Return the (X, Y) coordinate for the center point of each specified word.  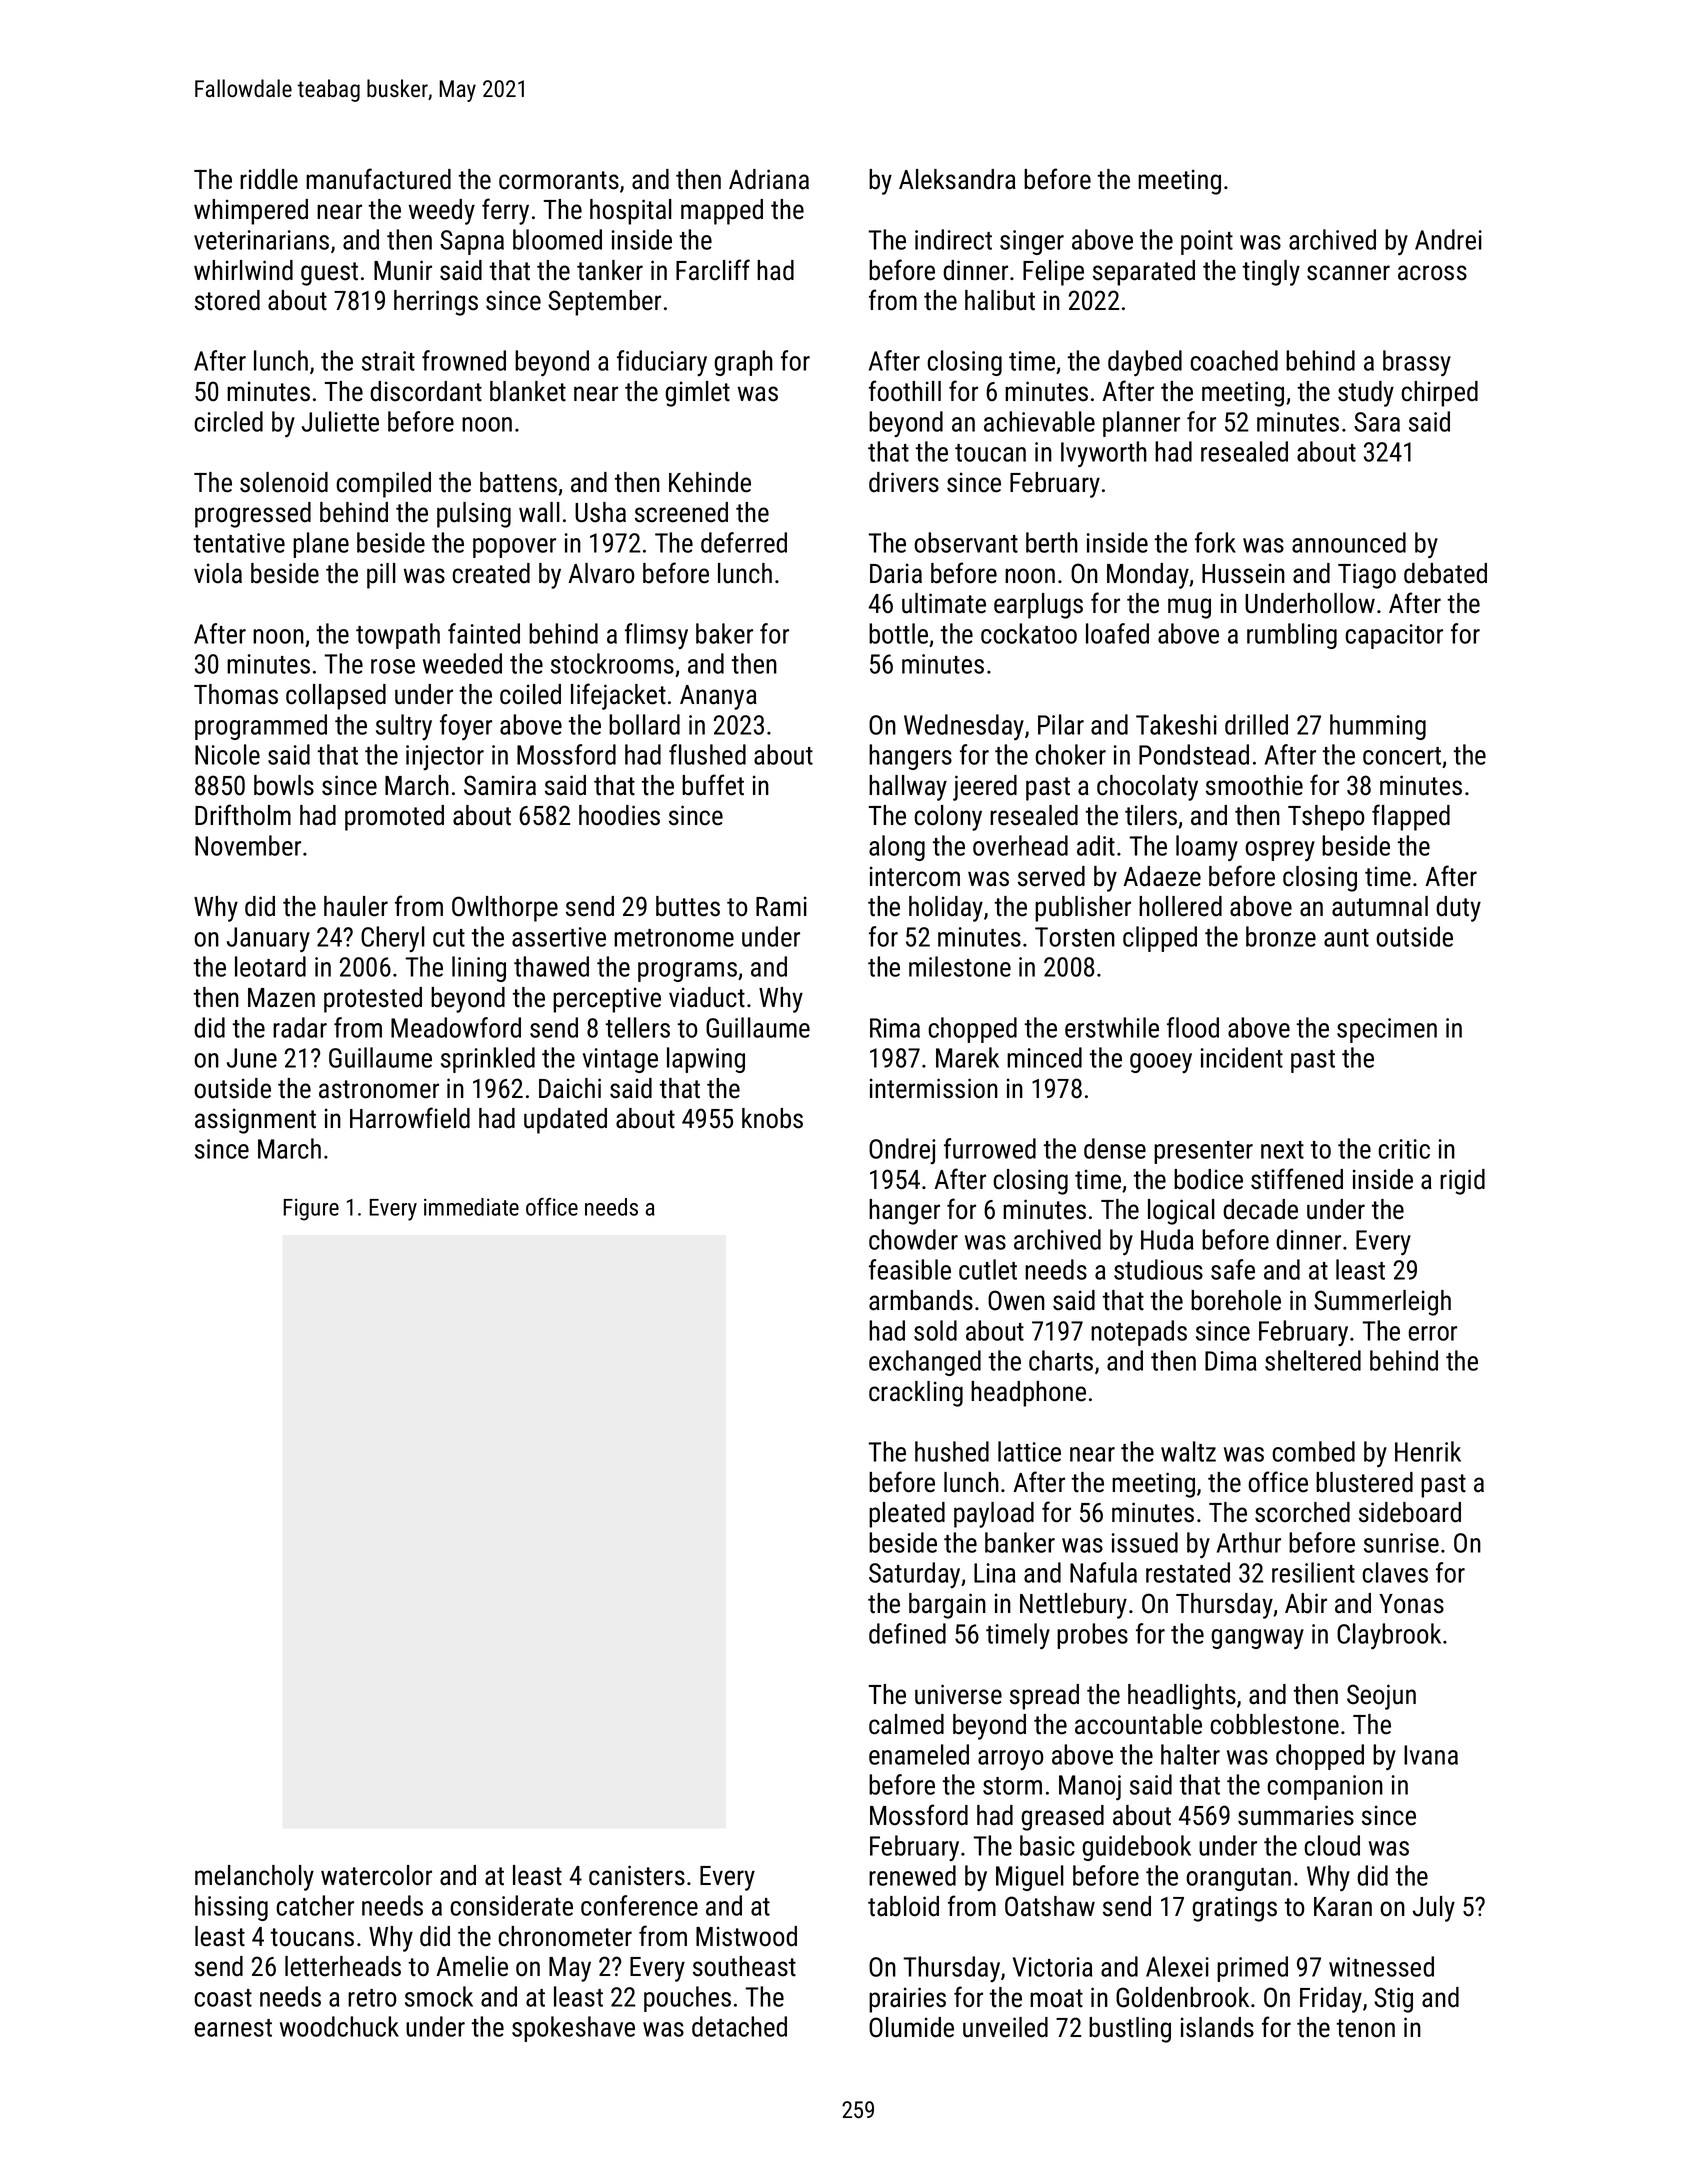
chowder (913, 1239)
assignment (255, 1121)
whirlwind (243, 270)
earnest (233, 2028)
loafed (1117, 633)
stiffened (1297, 1179)
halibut (1000, 300)
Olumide (911, 2027)
